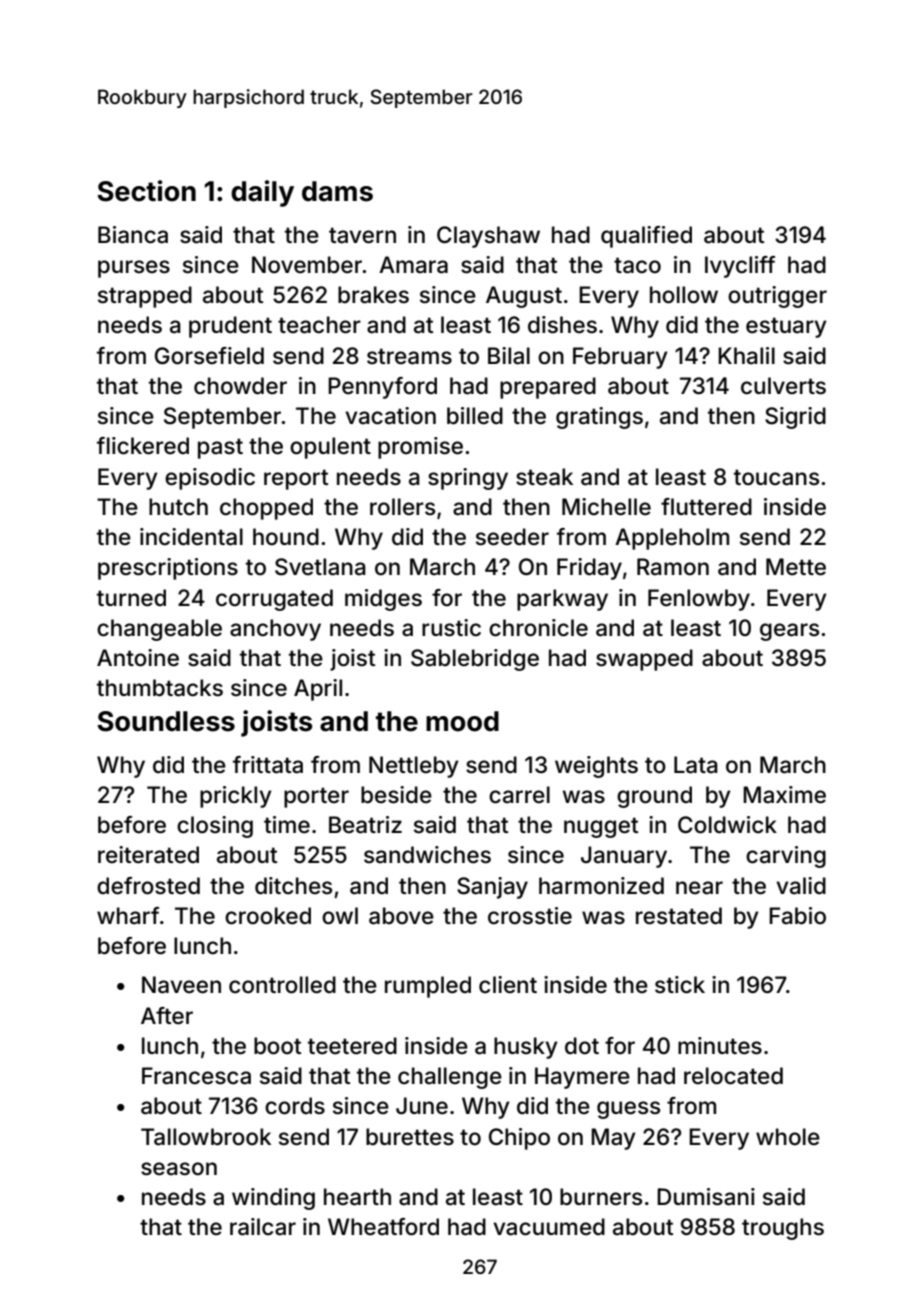  Describe the element at coordinates (263, 1227) in the screenshot. I see `railcar` at that location.
